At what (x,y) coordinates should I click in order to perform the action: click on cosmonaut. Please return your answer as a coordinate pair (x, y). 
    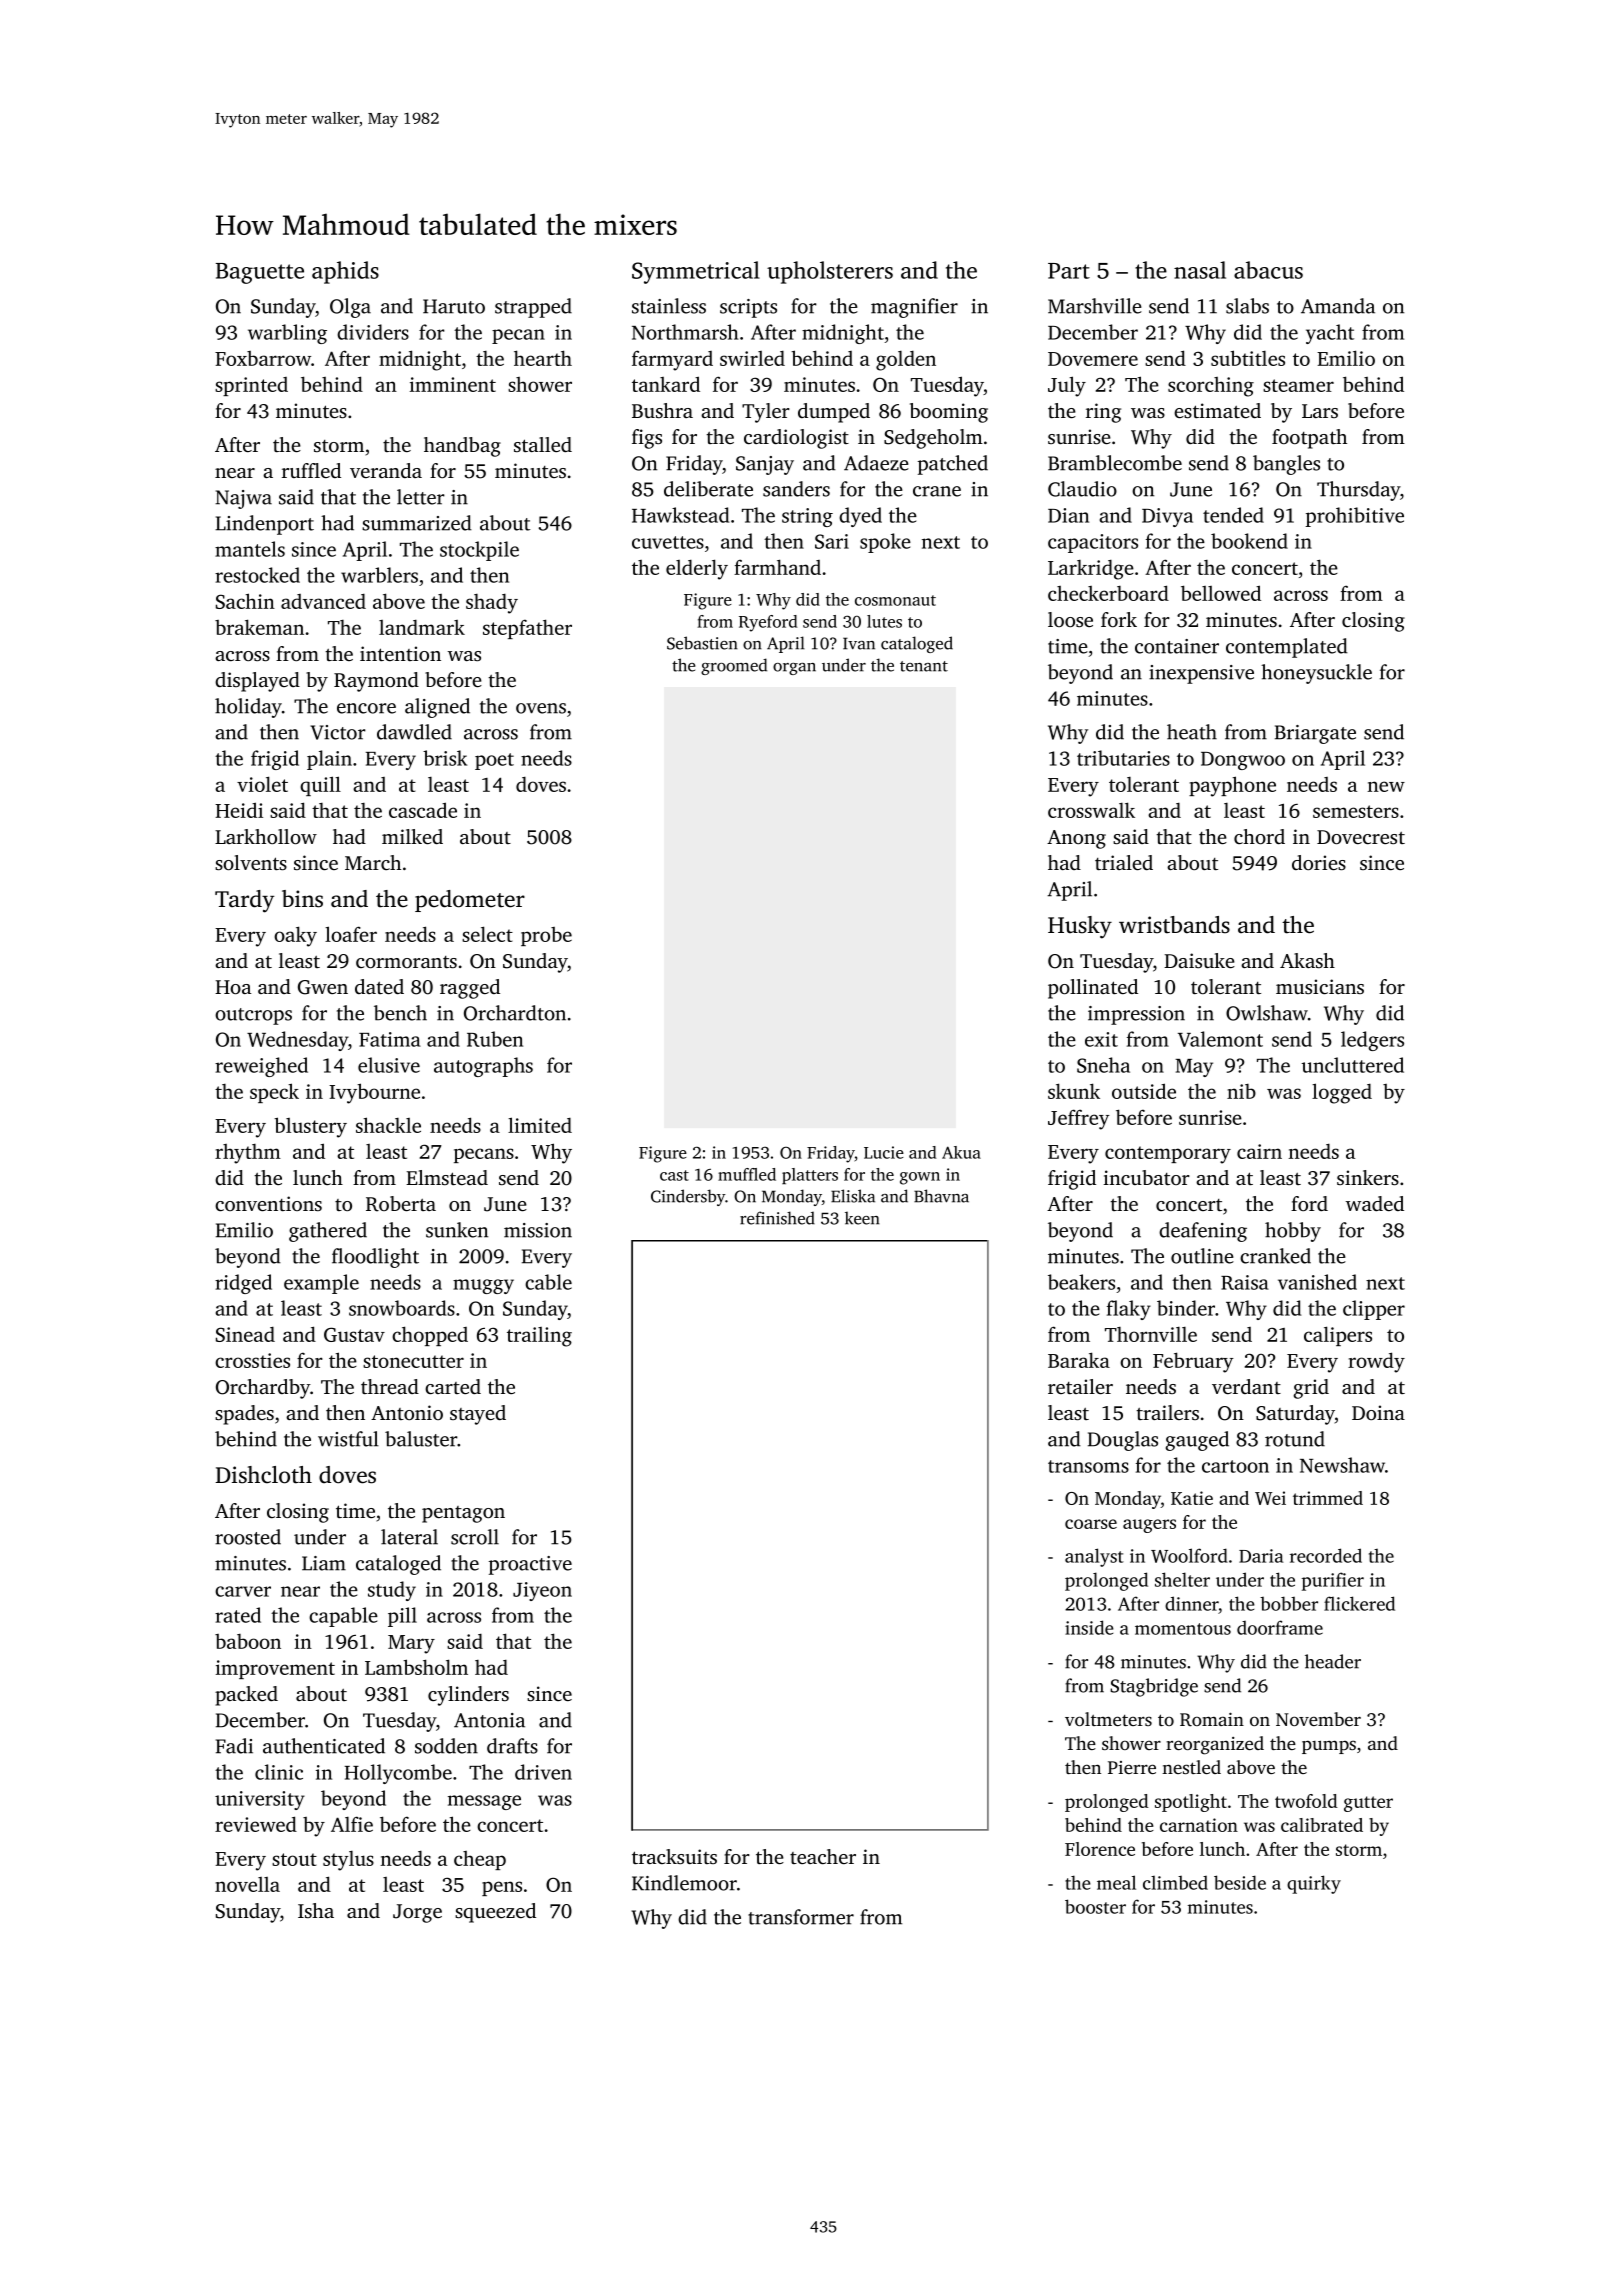
    Looking at the image, I should click on (895, 600).
